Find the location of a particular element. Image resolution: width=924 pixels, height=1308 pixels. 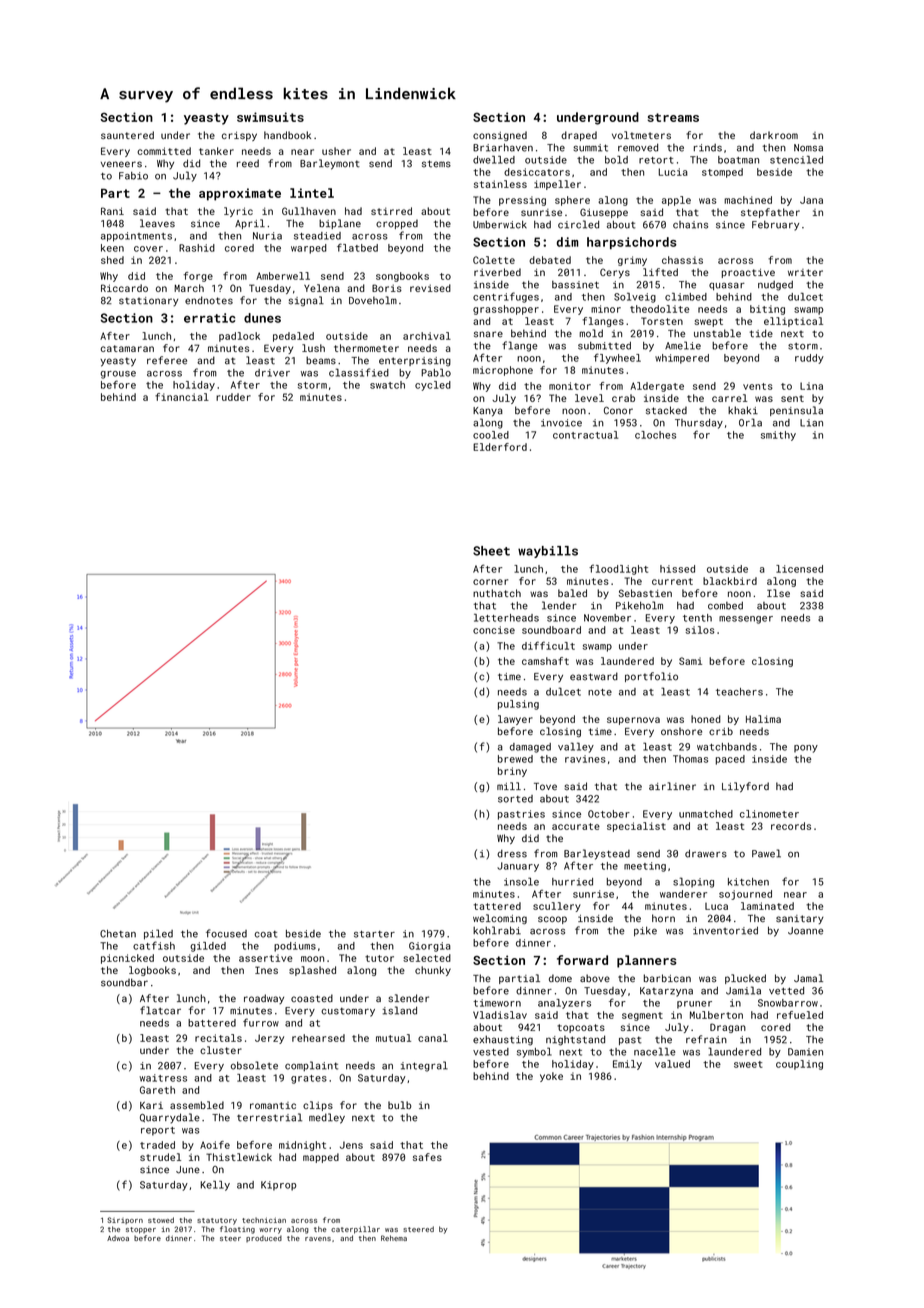

pony is located at coordinates (806, 749).
